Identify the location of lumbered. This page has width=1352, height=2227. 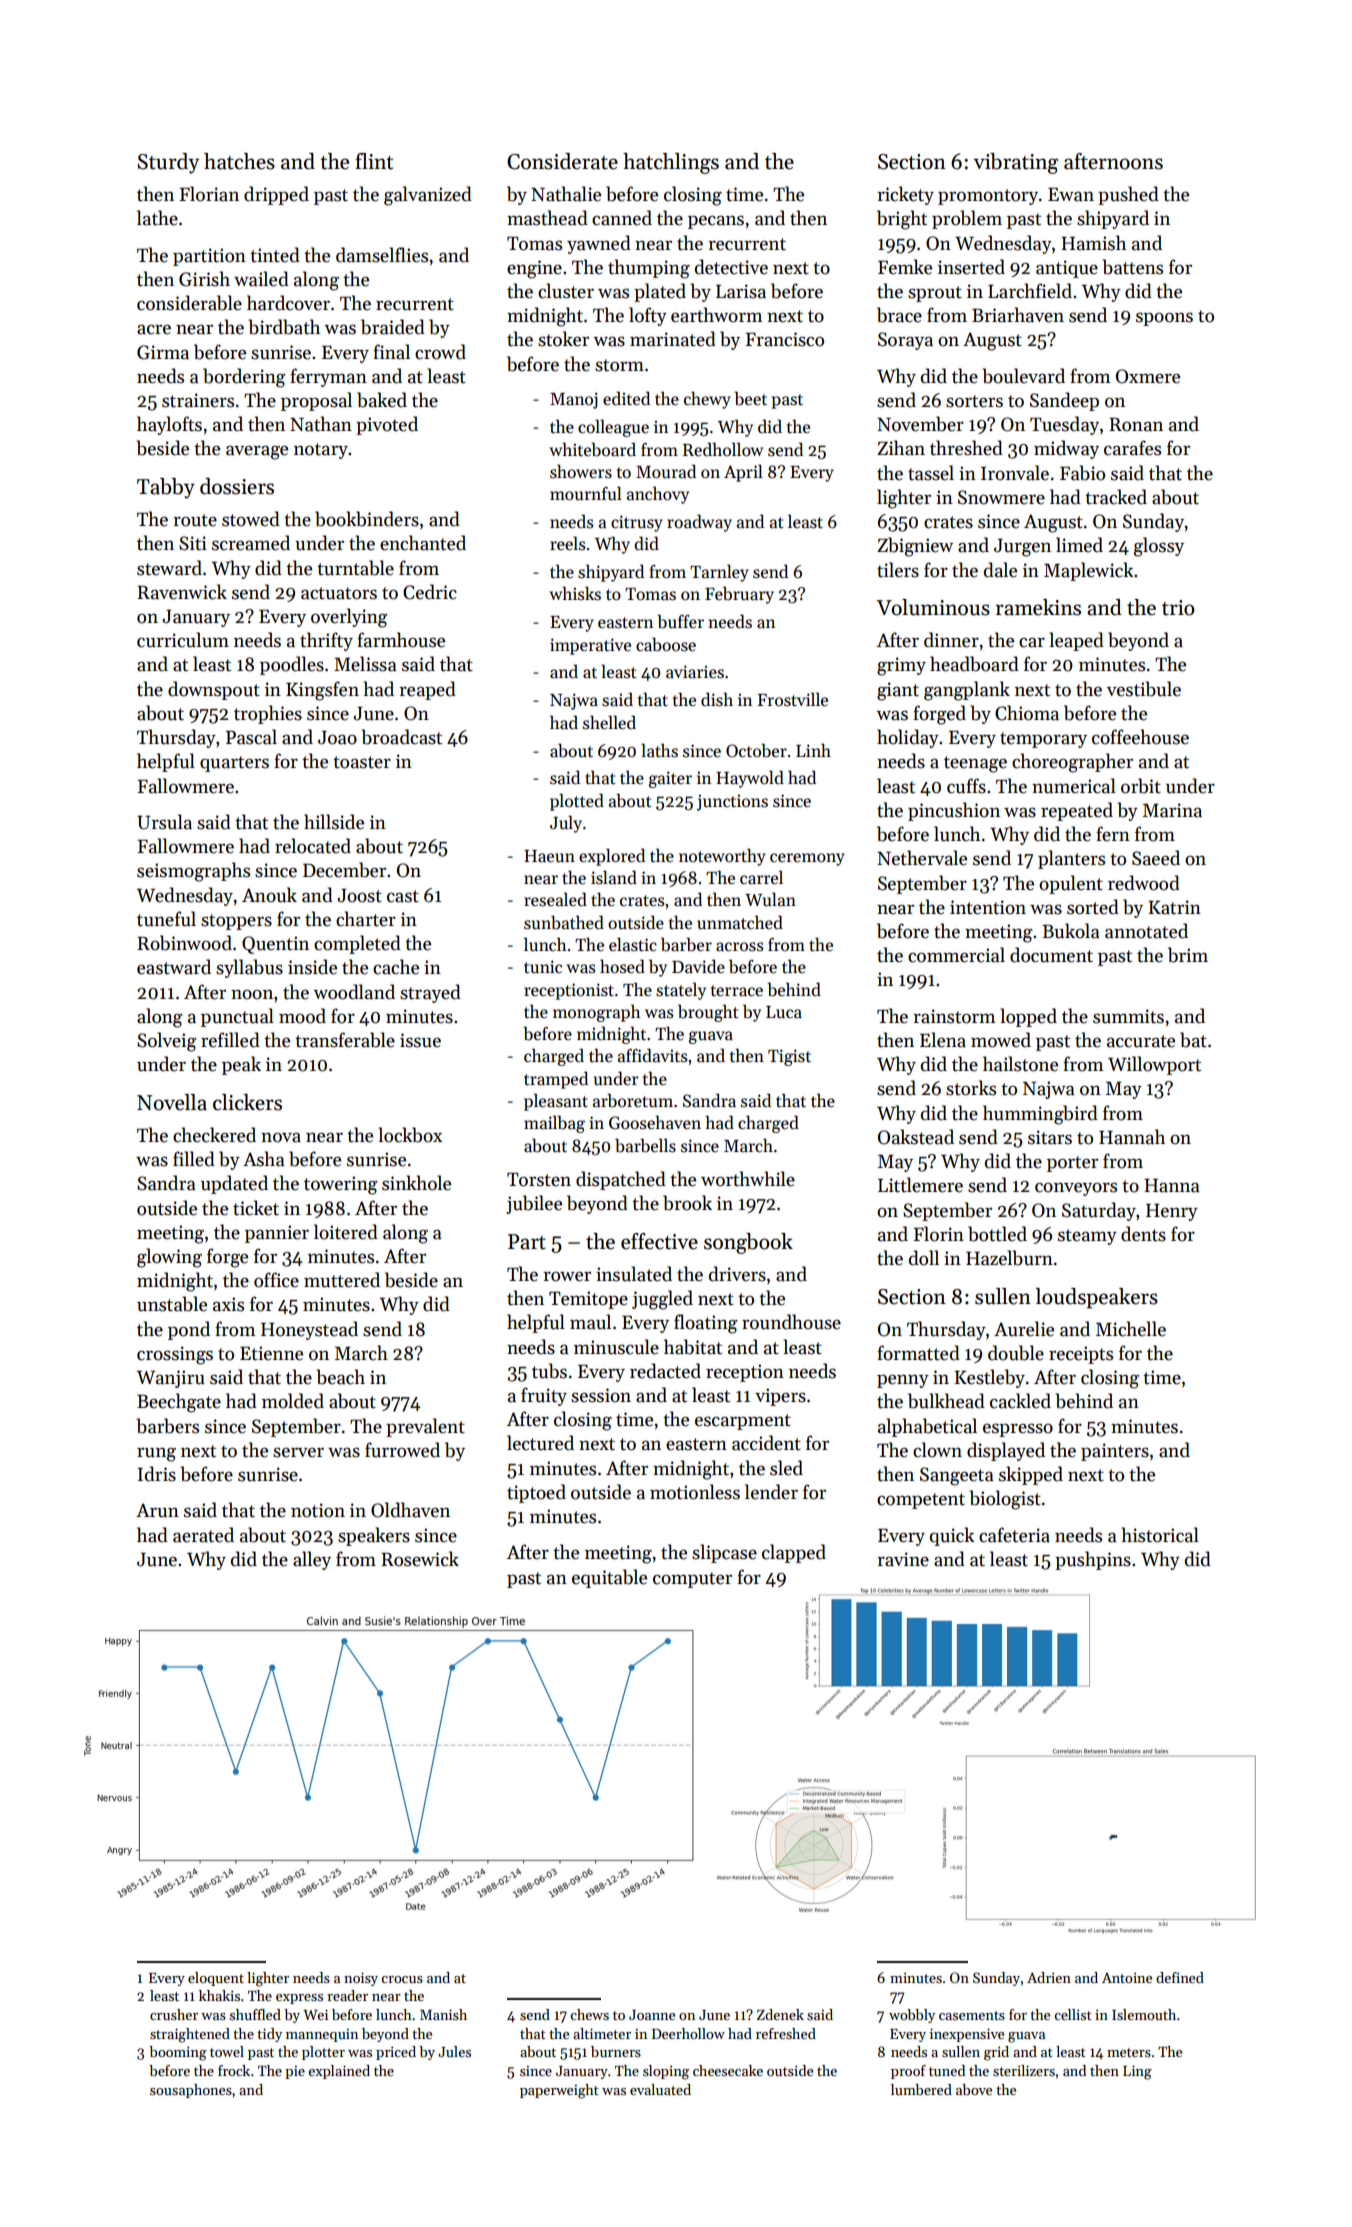
(921, 2089).
